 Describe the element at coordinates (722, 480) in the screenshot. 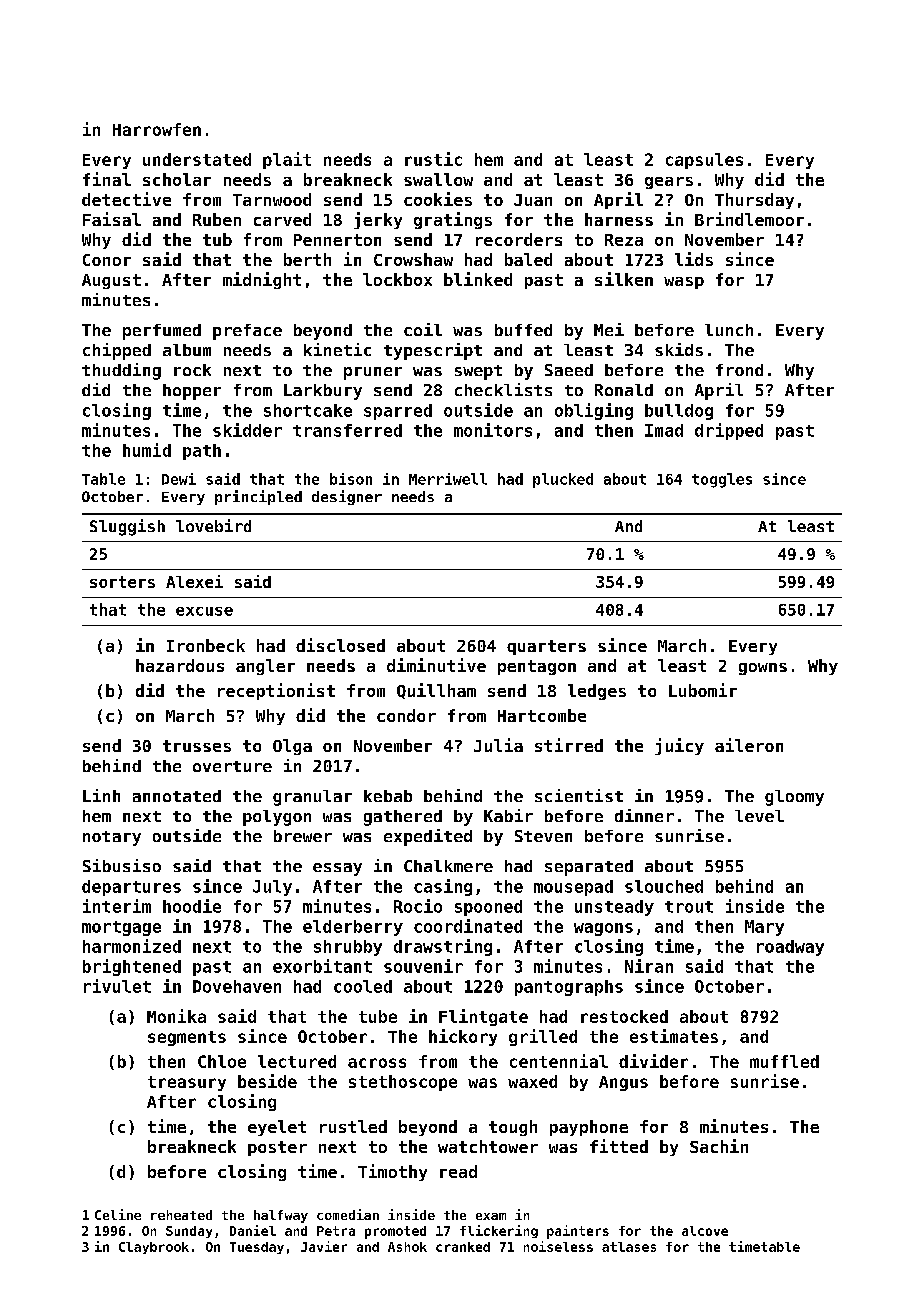

I see `toggles` at that location.
